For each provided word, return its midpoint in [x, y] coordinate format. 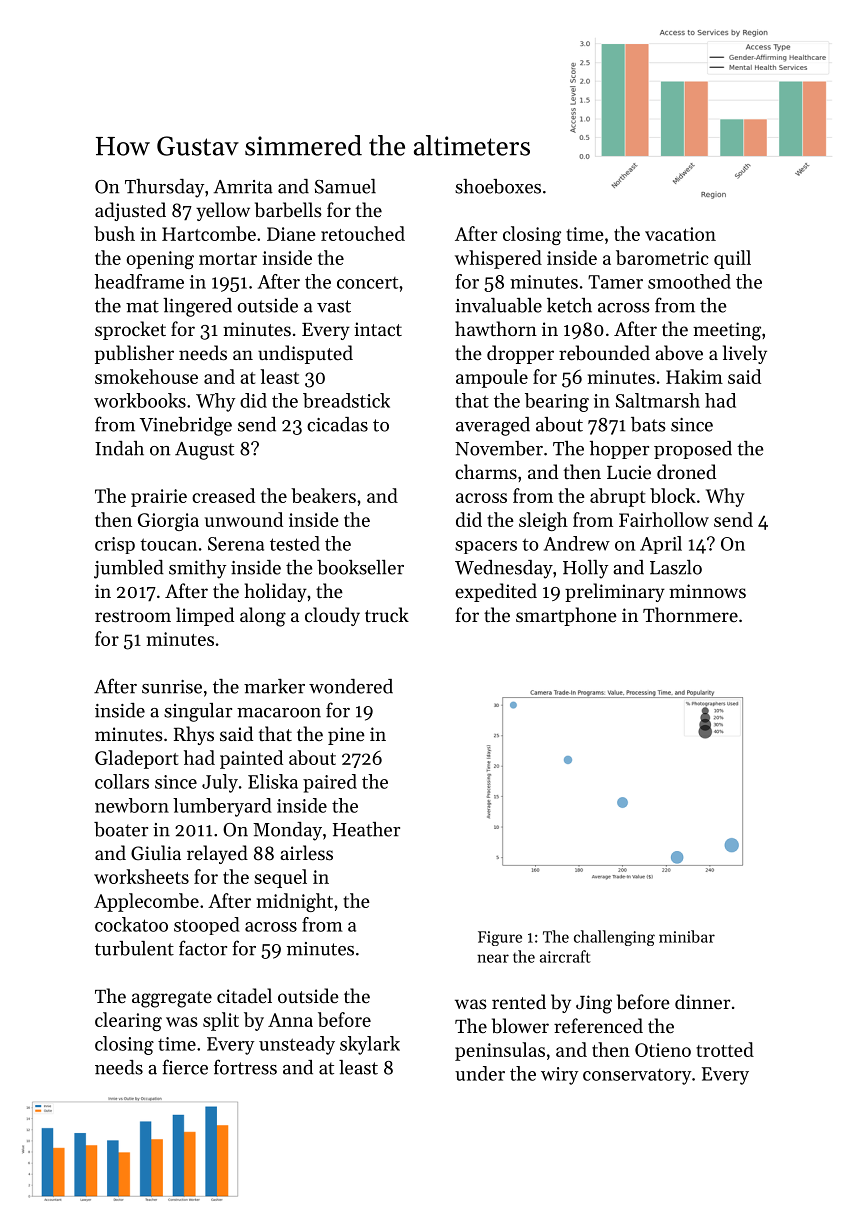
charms [486, 471]
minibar [687, 936]
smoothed [689, 281]
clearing [128, 1021]
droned [686, 471]
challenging [614, 938]
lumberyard [222, 807]
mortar [228, 259]
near [493, 958]
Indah [119, 448]
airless [306, 852]
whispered [498, 259]
